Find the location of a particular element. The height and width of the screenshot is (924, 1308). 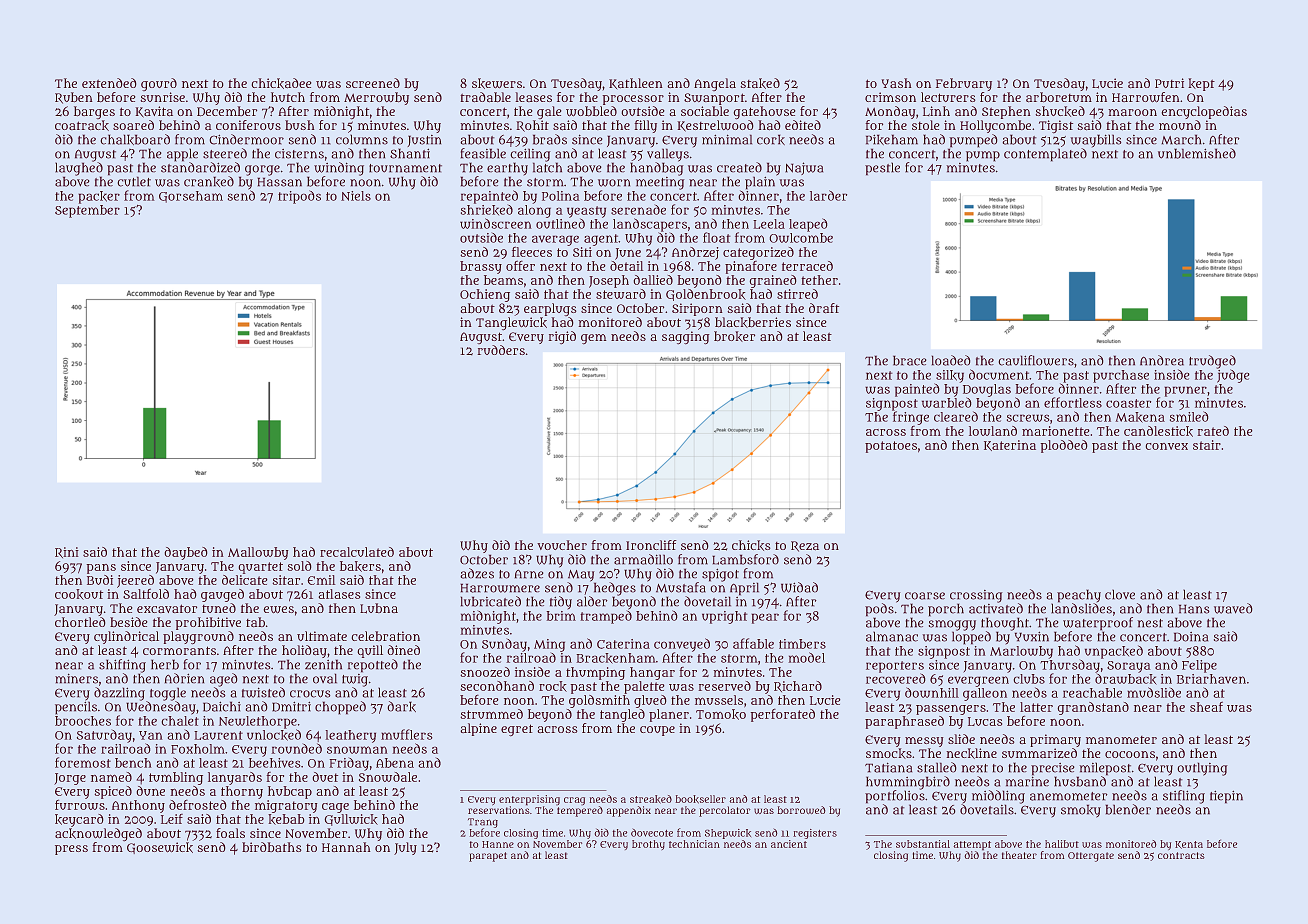

borrowed is located at coordinates (801, 810).
